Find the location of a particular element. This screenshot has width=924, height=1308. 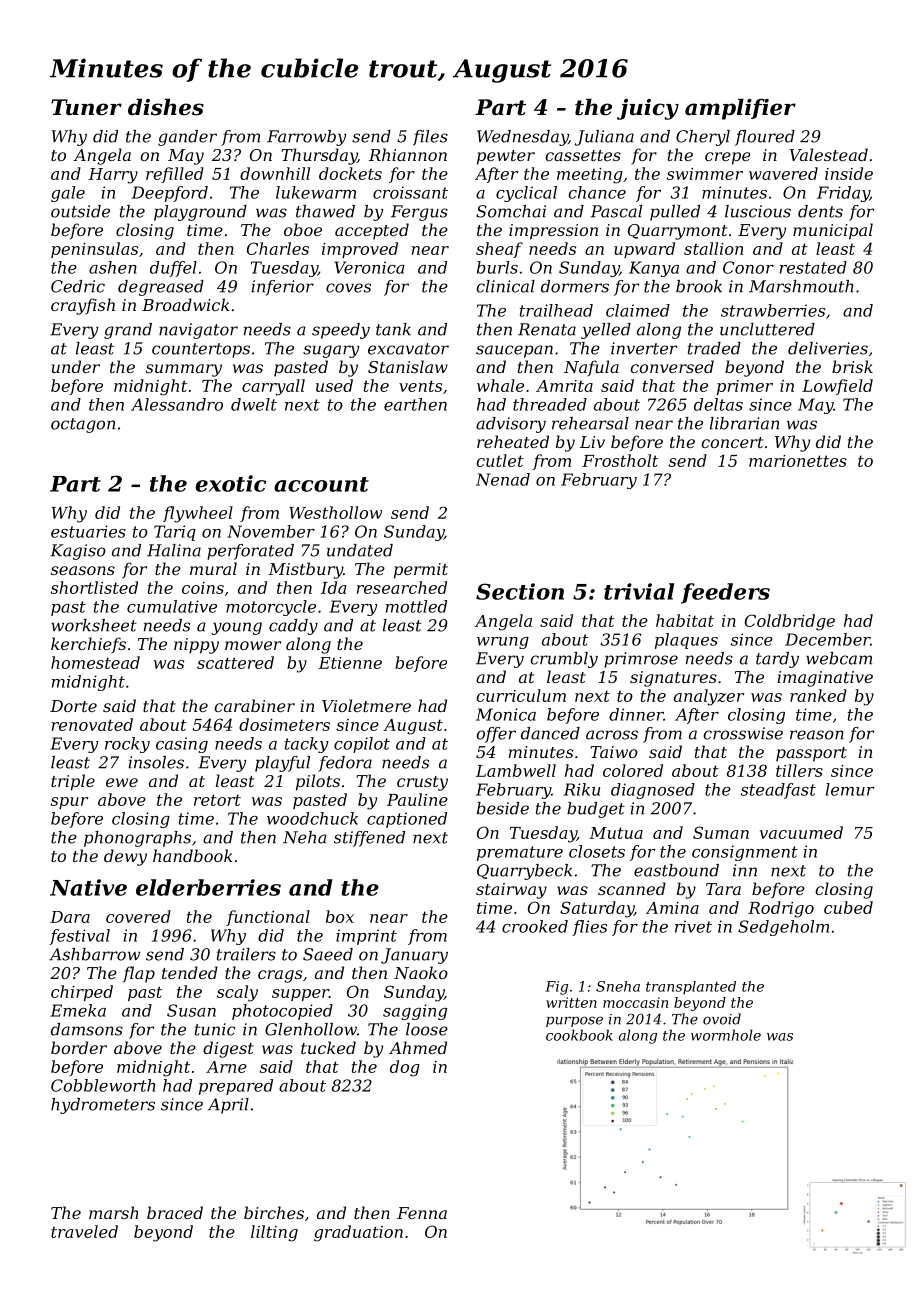

crumbly is located at coordinates (564, 660).
